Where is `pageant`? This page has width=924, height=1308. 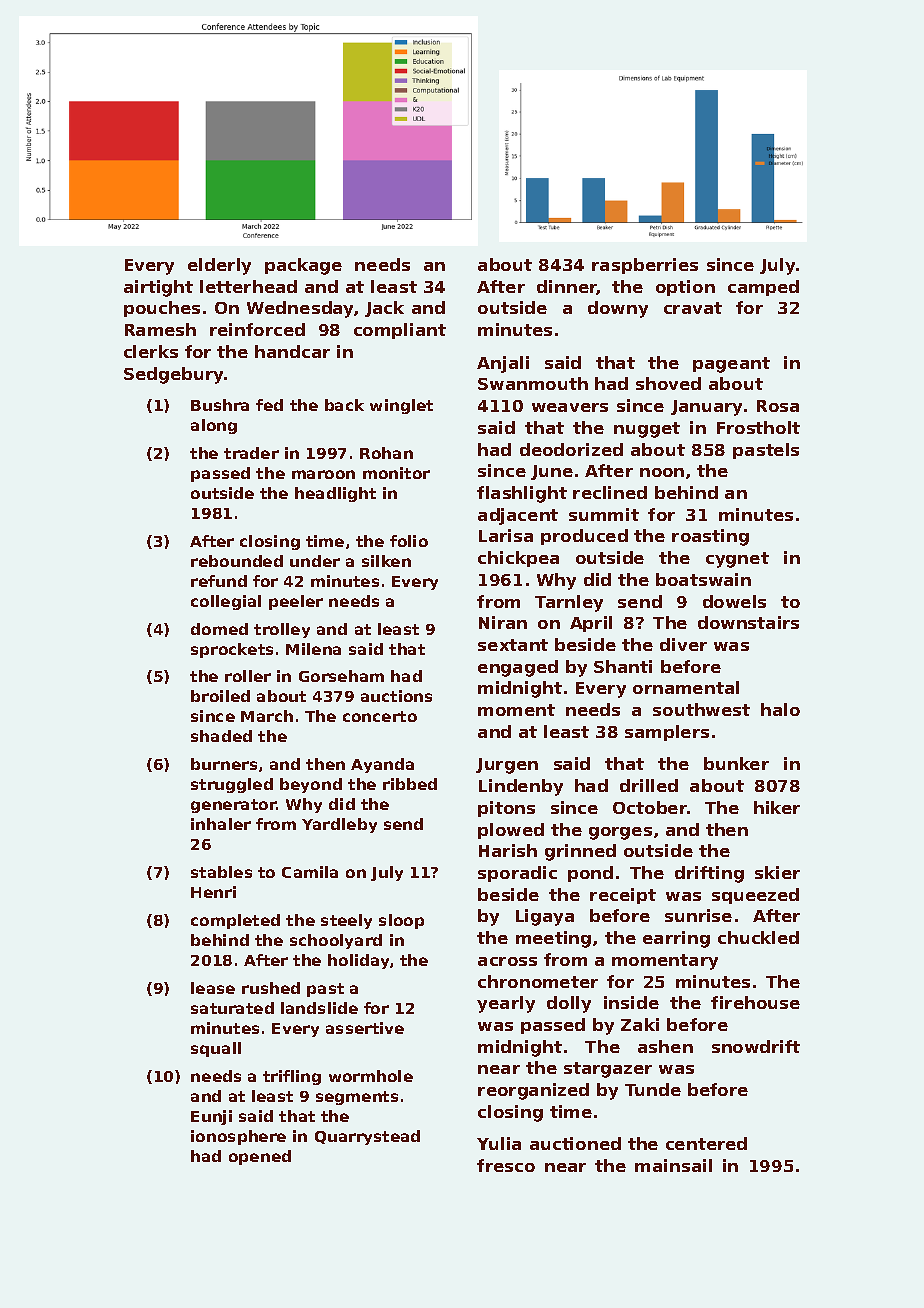 pageant is located at coordinates (731, 365).
